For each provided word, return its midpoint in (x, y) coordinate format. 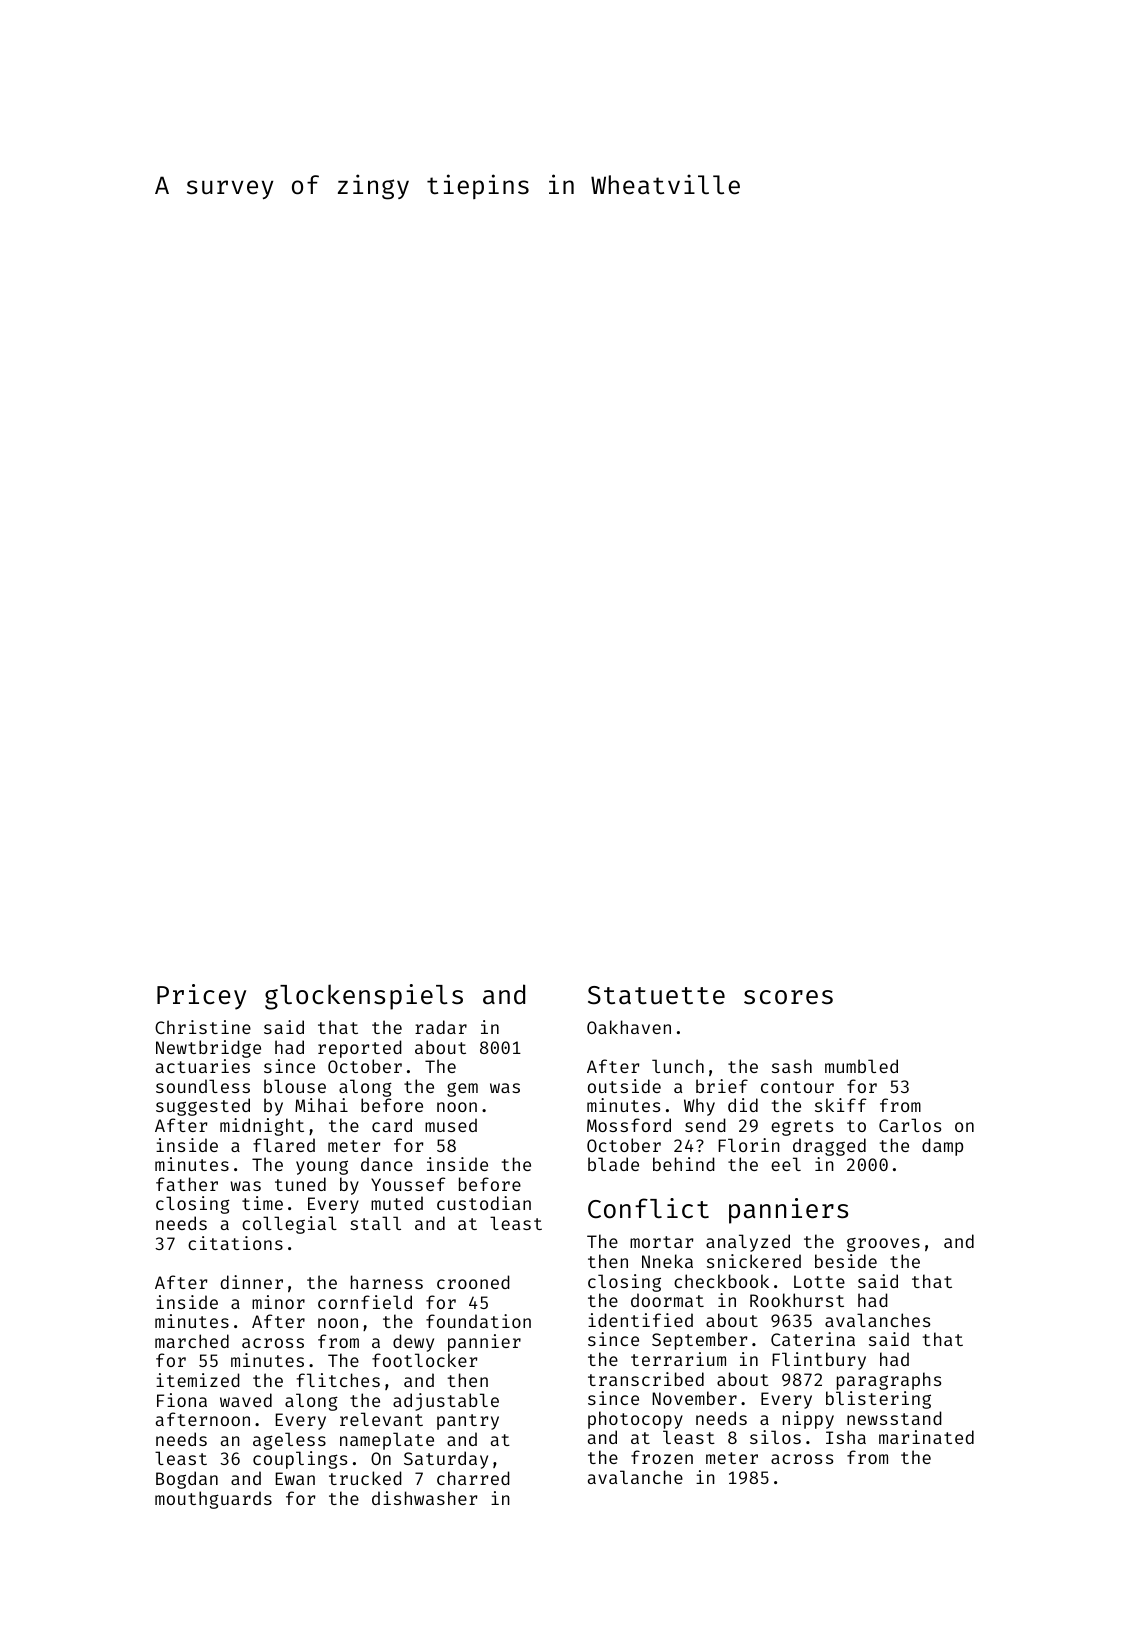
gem (462, 1089)
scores (788, 997)
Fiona (182, 1400)
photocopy (635, 1420)
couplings (300, 1460)
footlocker (424, 1360)
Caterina (813, 1339)
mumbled (861, 1066)
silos (775, 1437)
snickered (754, 1261)
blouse (295, 1086)
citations (235, 1243)
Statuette (656, 995)
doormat (667, 1300)
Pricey (201, 997)
